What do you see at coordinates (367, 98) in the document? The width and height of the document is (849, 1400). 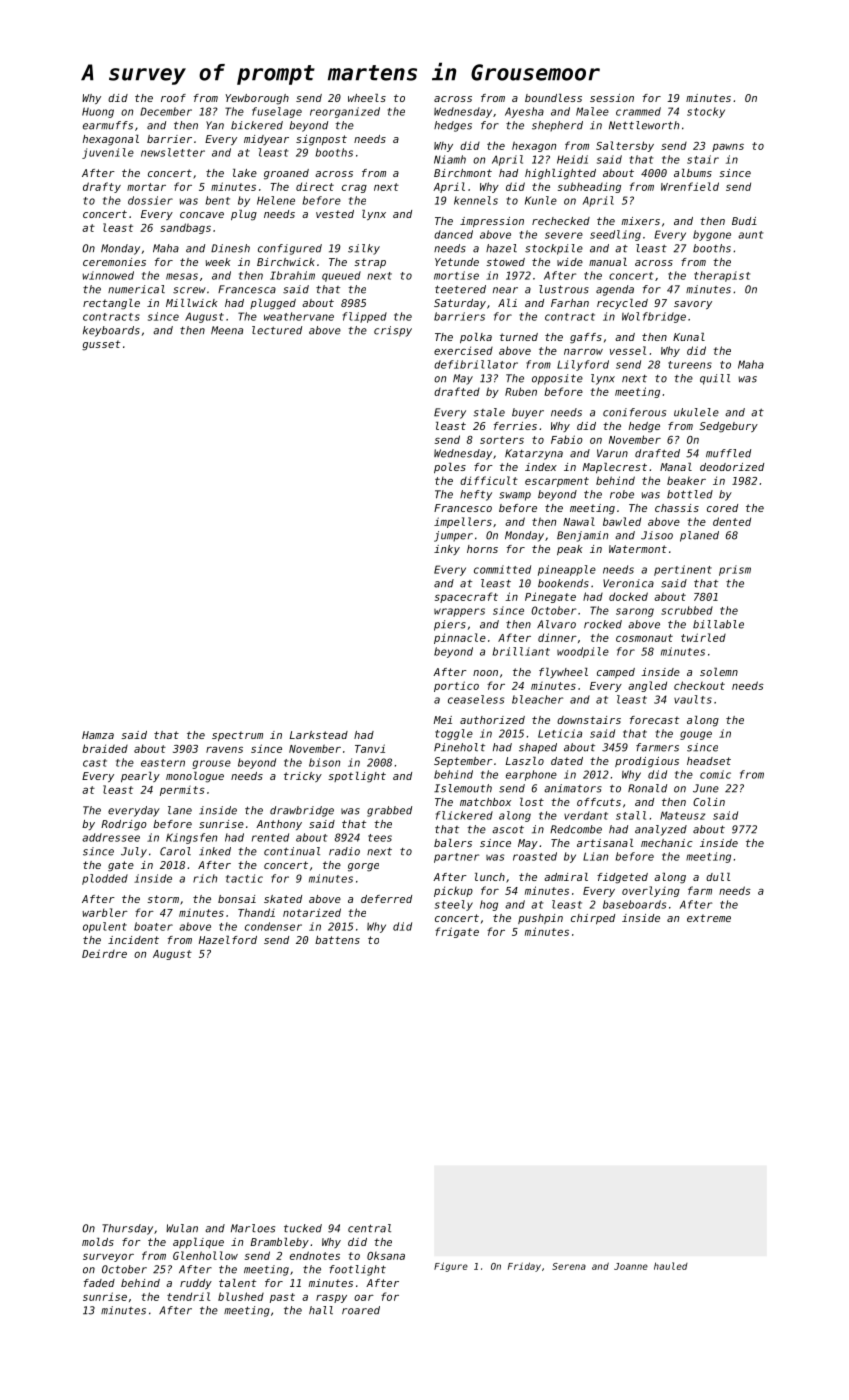 I see `wheels` at bounding box center [367, 98].
